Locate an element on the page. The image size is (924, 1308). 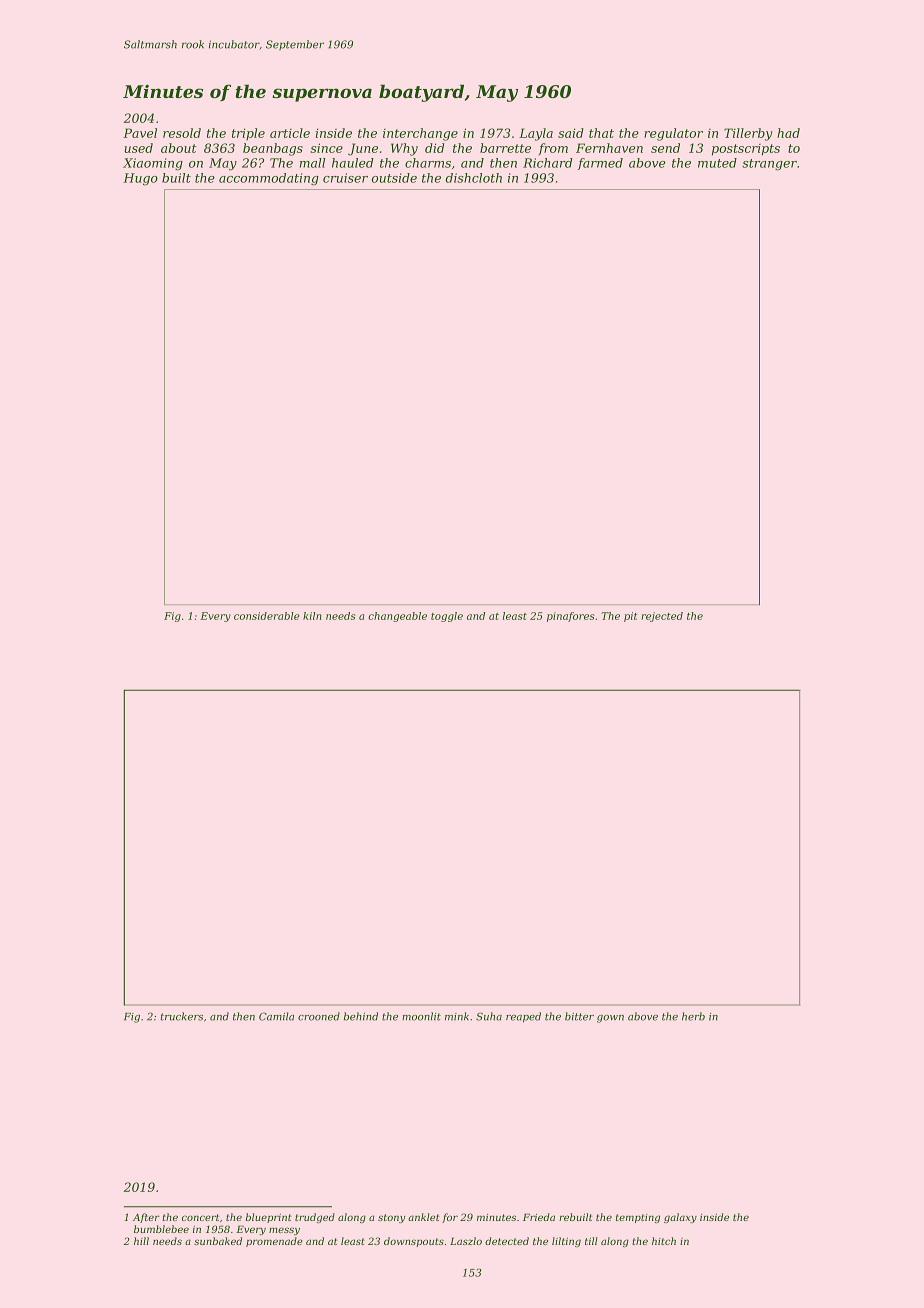
After is located at coordinates (146, 1218).
